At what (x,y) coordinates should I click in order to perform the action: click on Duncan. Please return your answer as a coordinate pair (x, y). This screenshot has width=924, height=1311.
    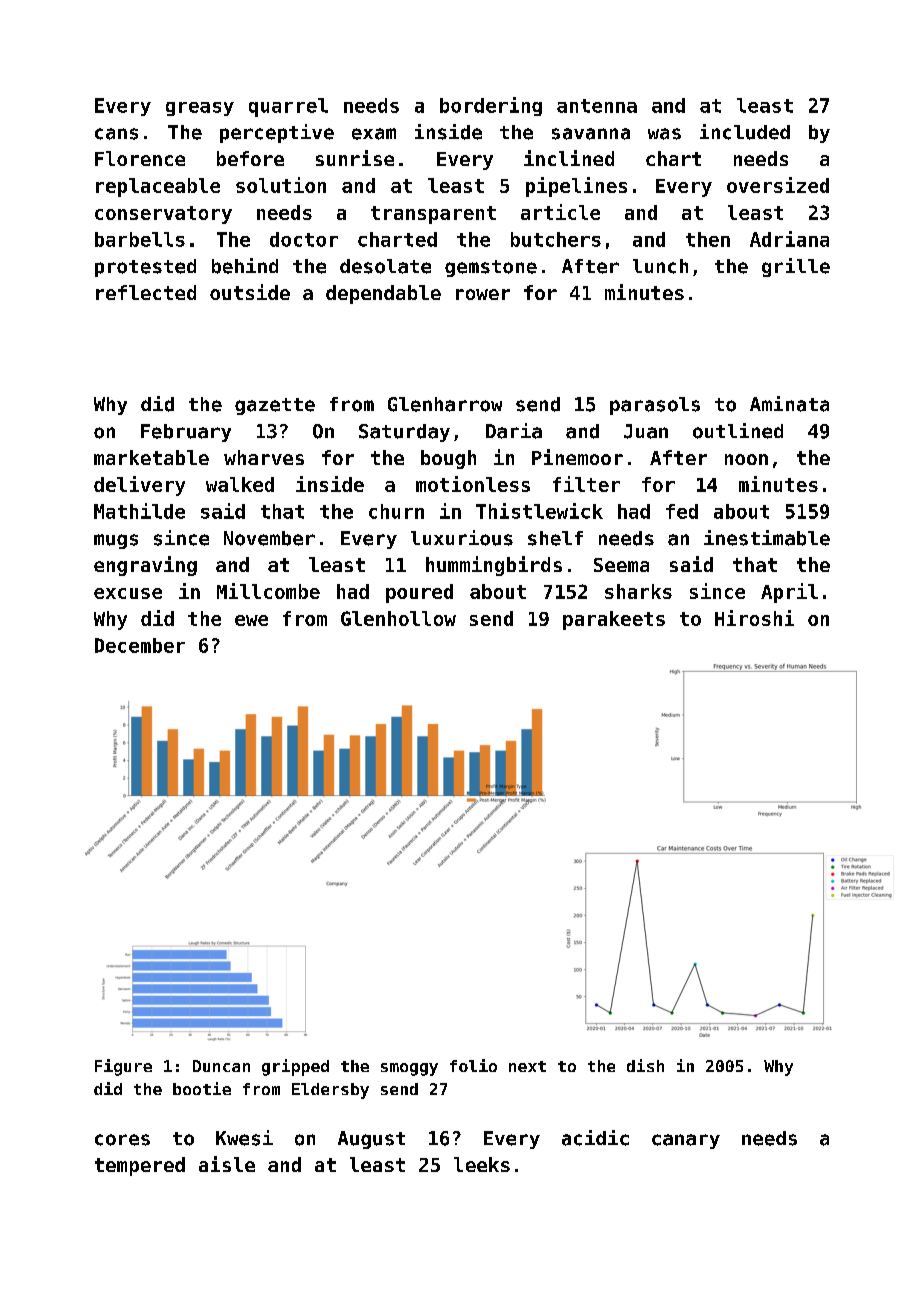
    Looking at the image, I should click on (221, 1066).
